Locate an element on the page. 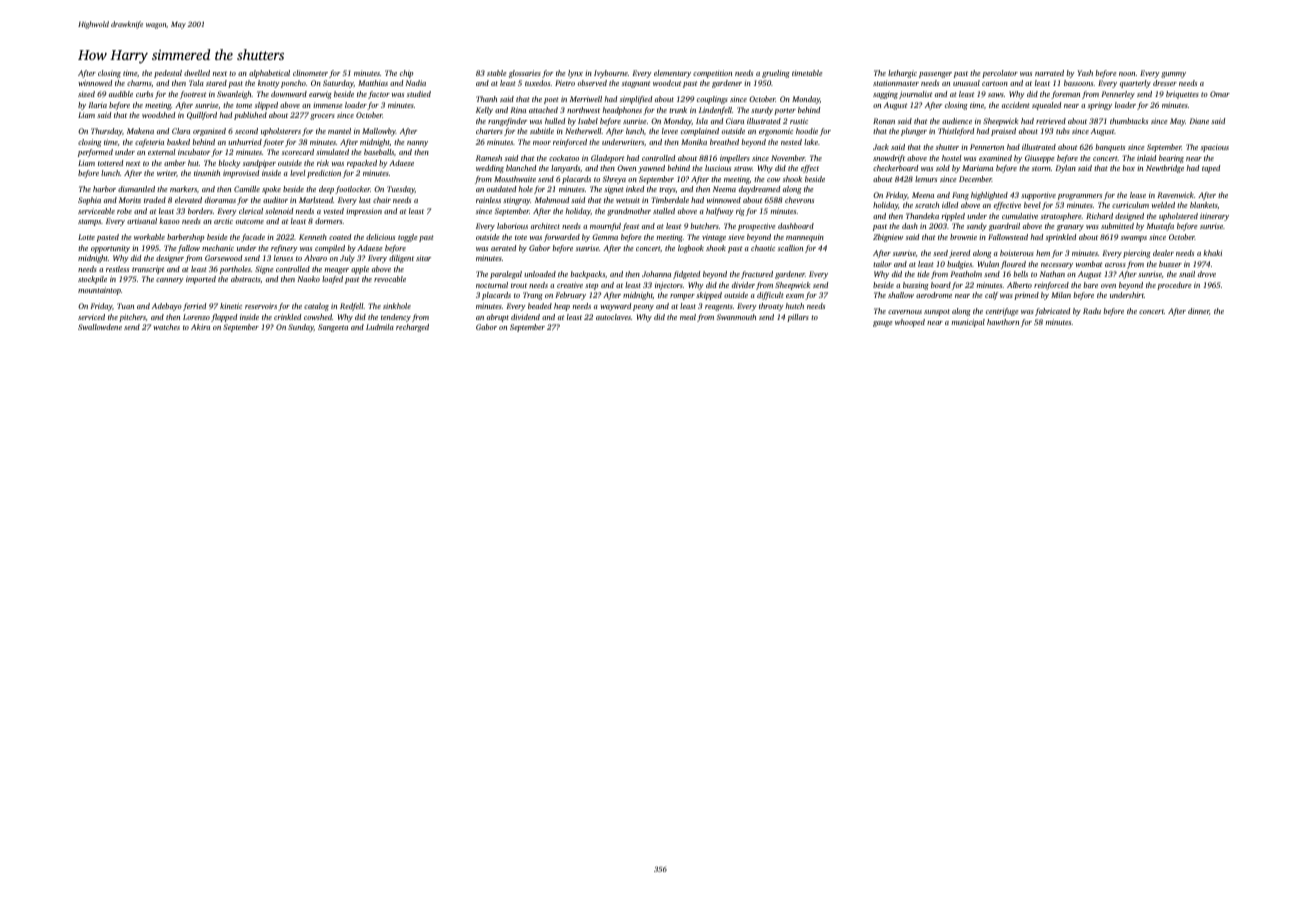 This document has height=924, width=1308. feast is located at coordinates (630, 227).
